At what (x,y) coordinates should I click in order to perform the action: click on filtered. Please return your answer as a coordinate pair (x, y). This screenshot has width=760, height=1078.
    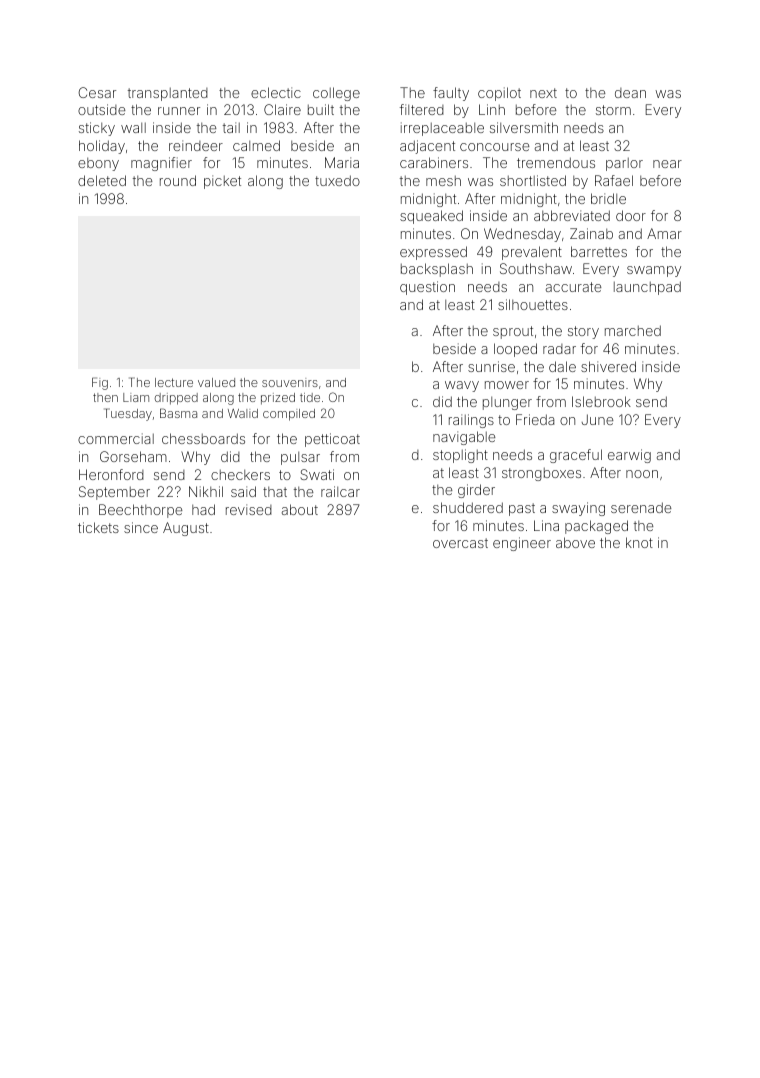
    Looking at the image, I should click on (422, 109).
